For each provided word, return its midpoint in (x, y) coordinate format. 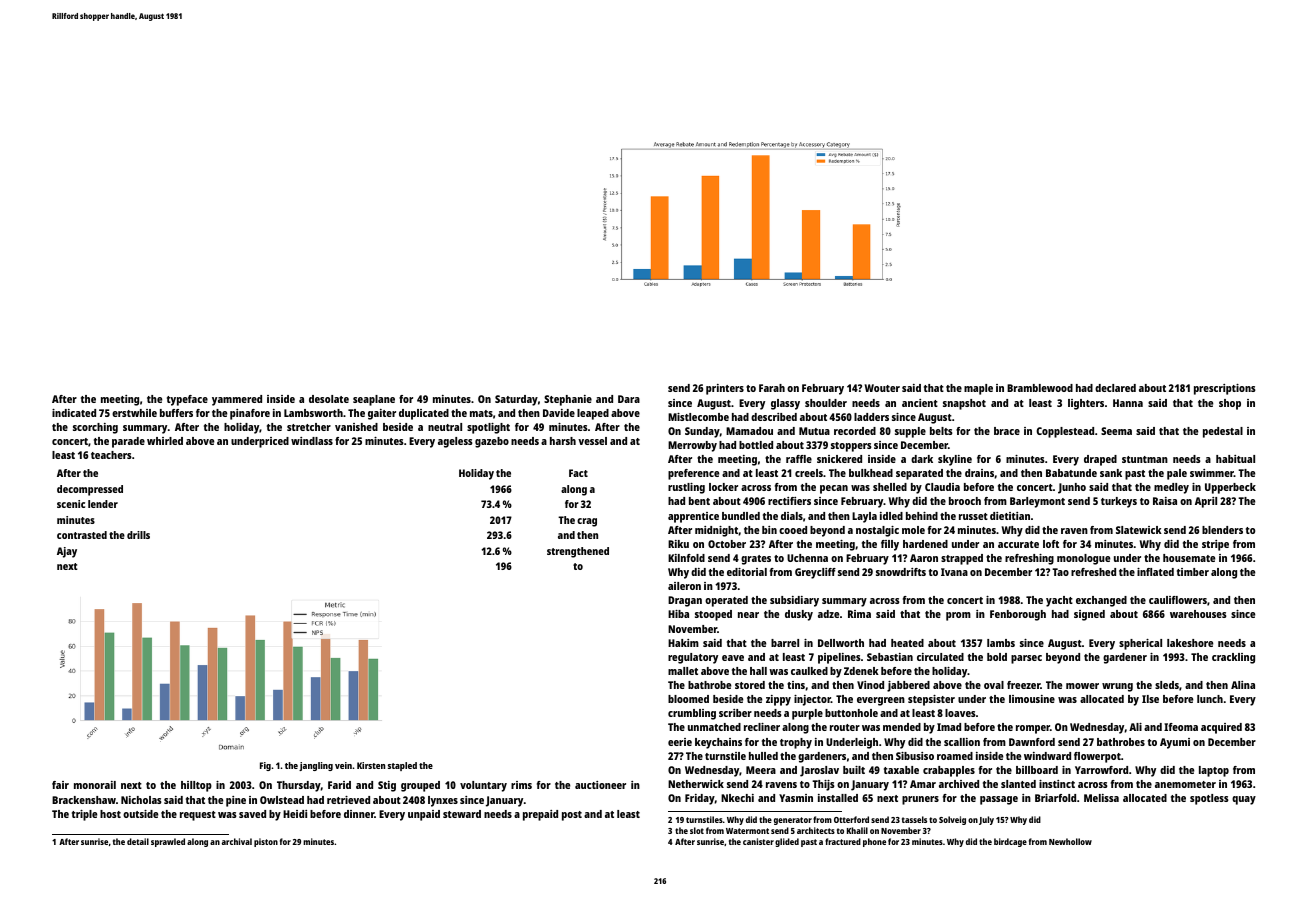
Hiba (678, 614)
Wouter (882, 388)
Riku (678, 544)
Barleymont (1037, 502)
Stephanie (568, 400)
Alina (1243, 685)
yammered (237, 400)
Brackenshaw (84, 800)
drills (138, 535)
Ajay (67, 552)
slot (697, 830)
